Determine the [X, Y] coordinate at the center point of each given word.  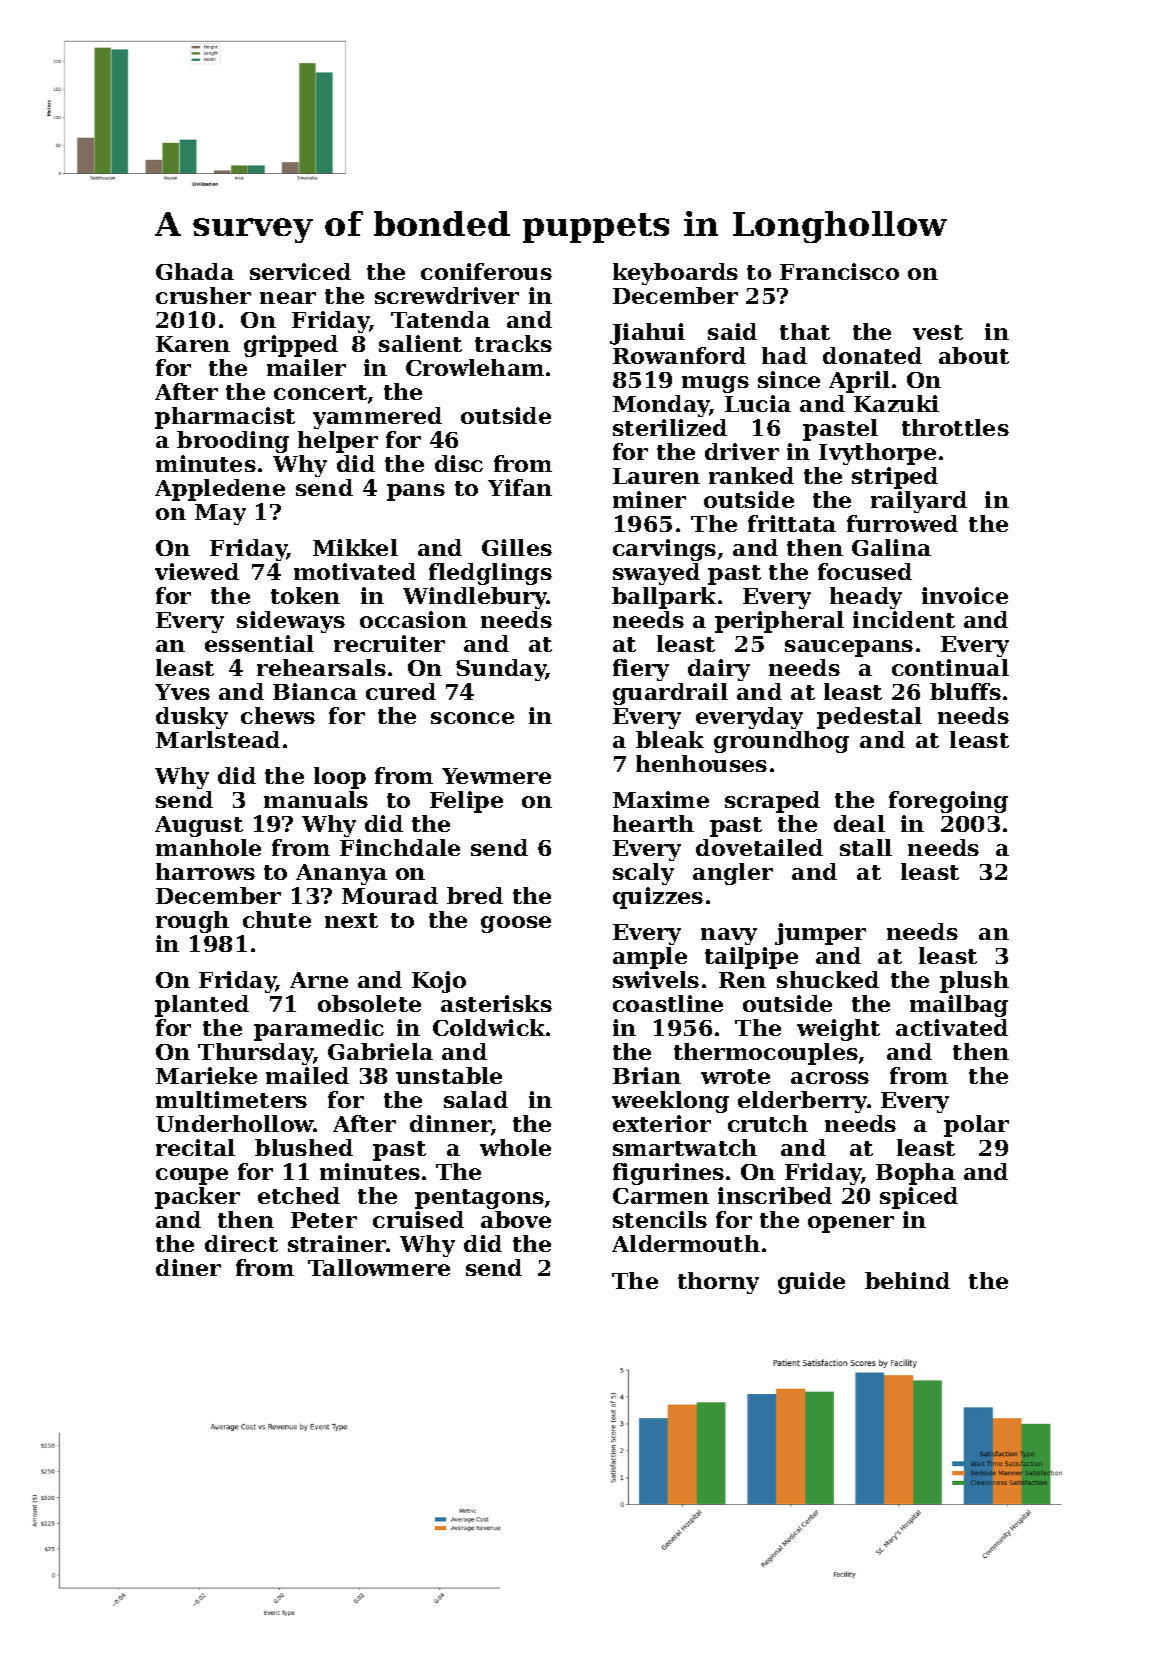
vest [938, 332]
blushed [304, 1147]
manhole [208, 847]
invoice [965, 595]
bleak [670, 739]
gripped [291, 346]
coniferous [486, 271]
